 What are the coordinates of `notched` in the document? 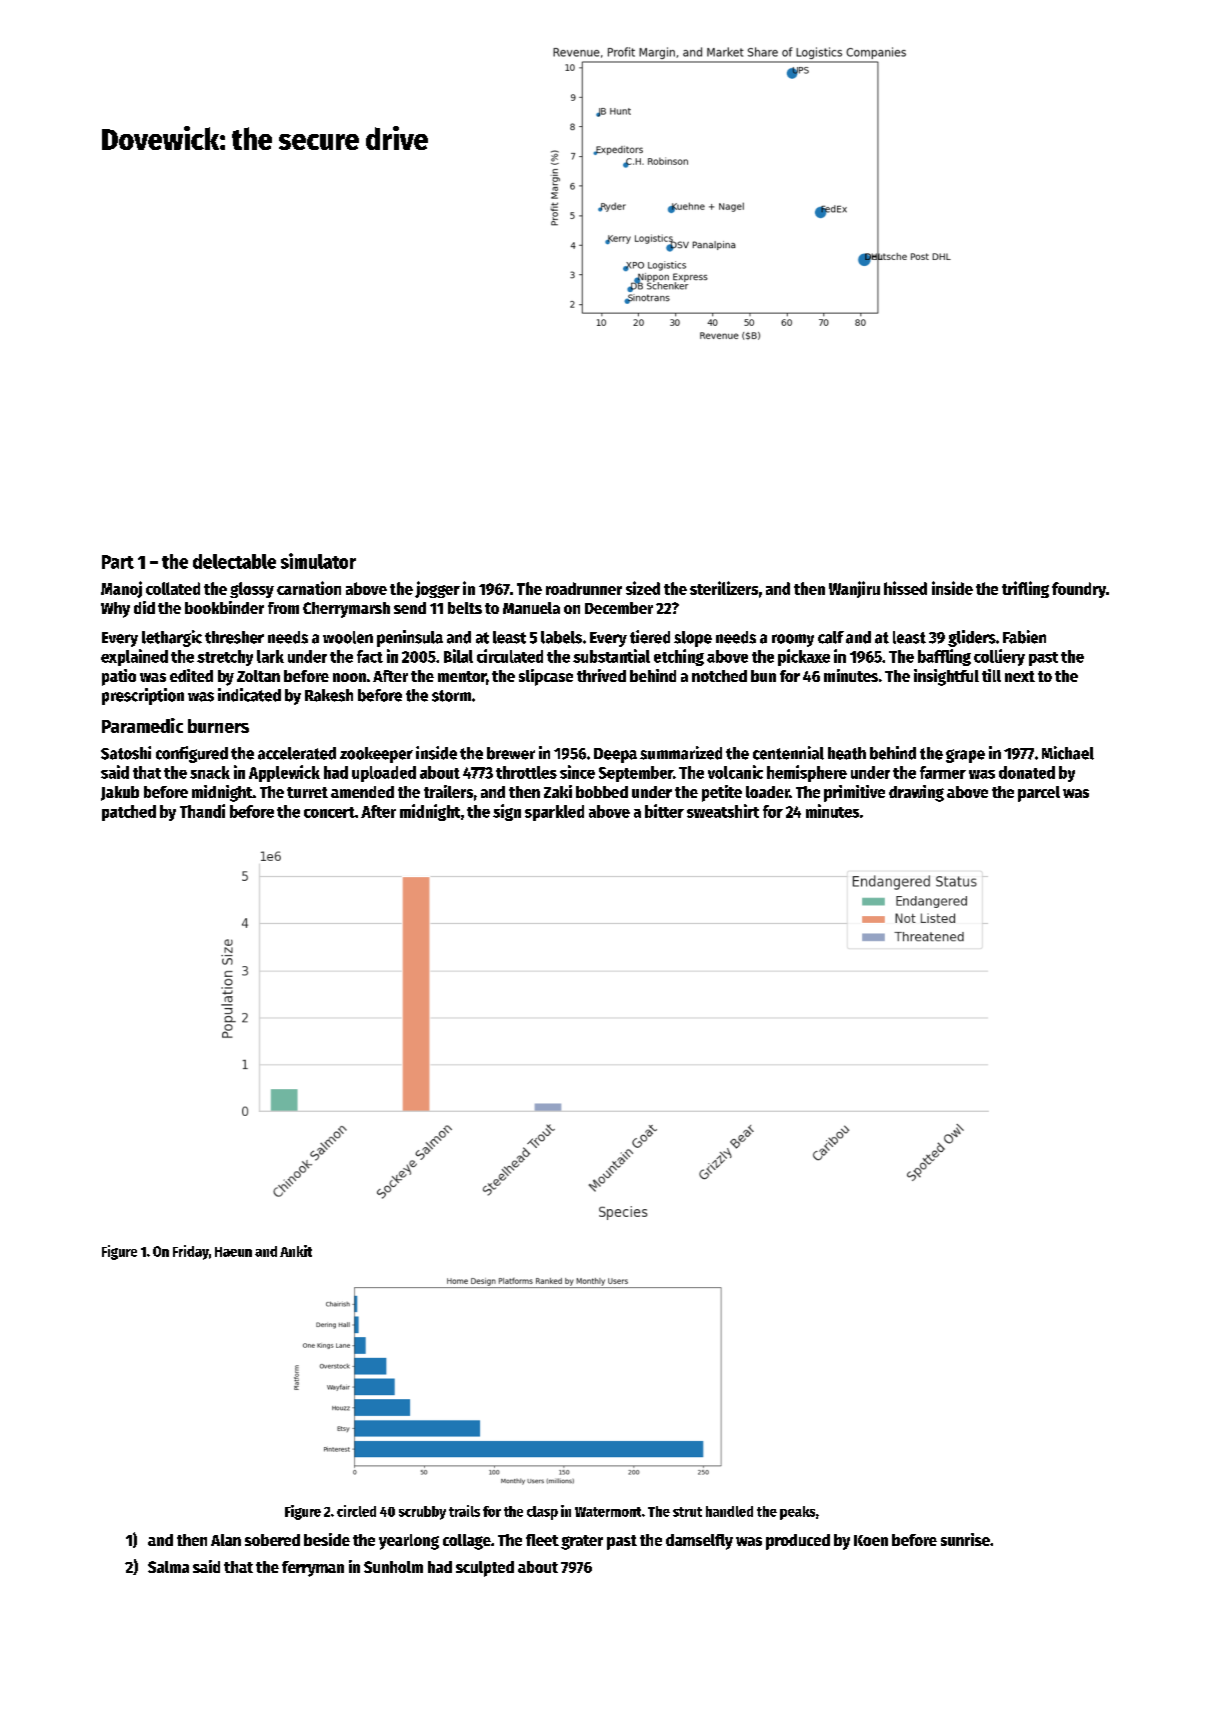 It's located at (719, 676).
